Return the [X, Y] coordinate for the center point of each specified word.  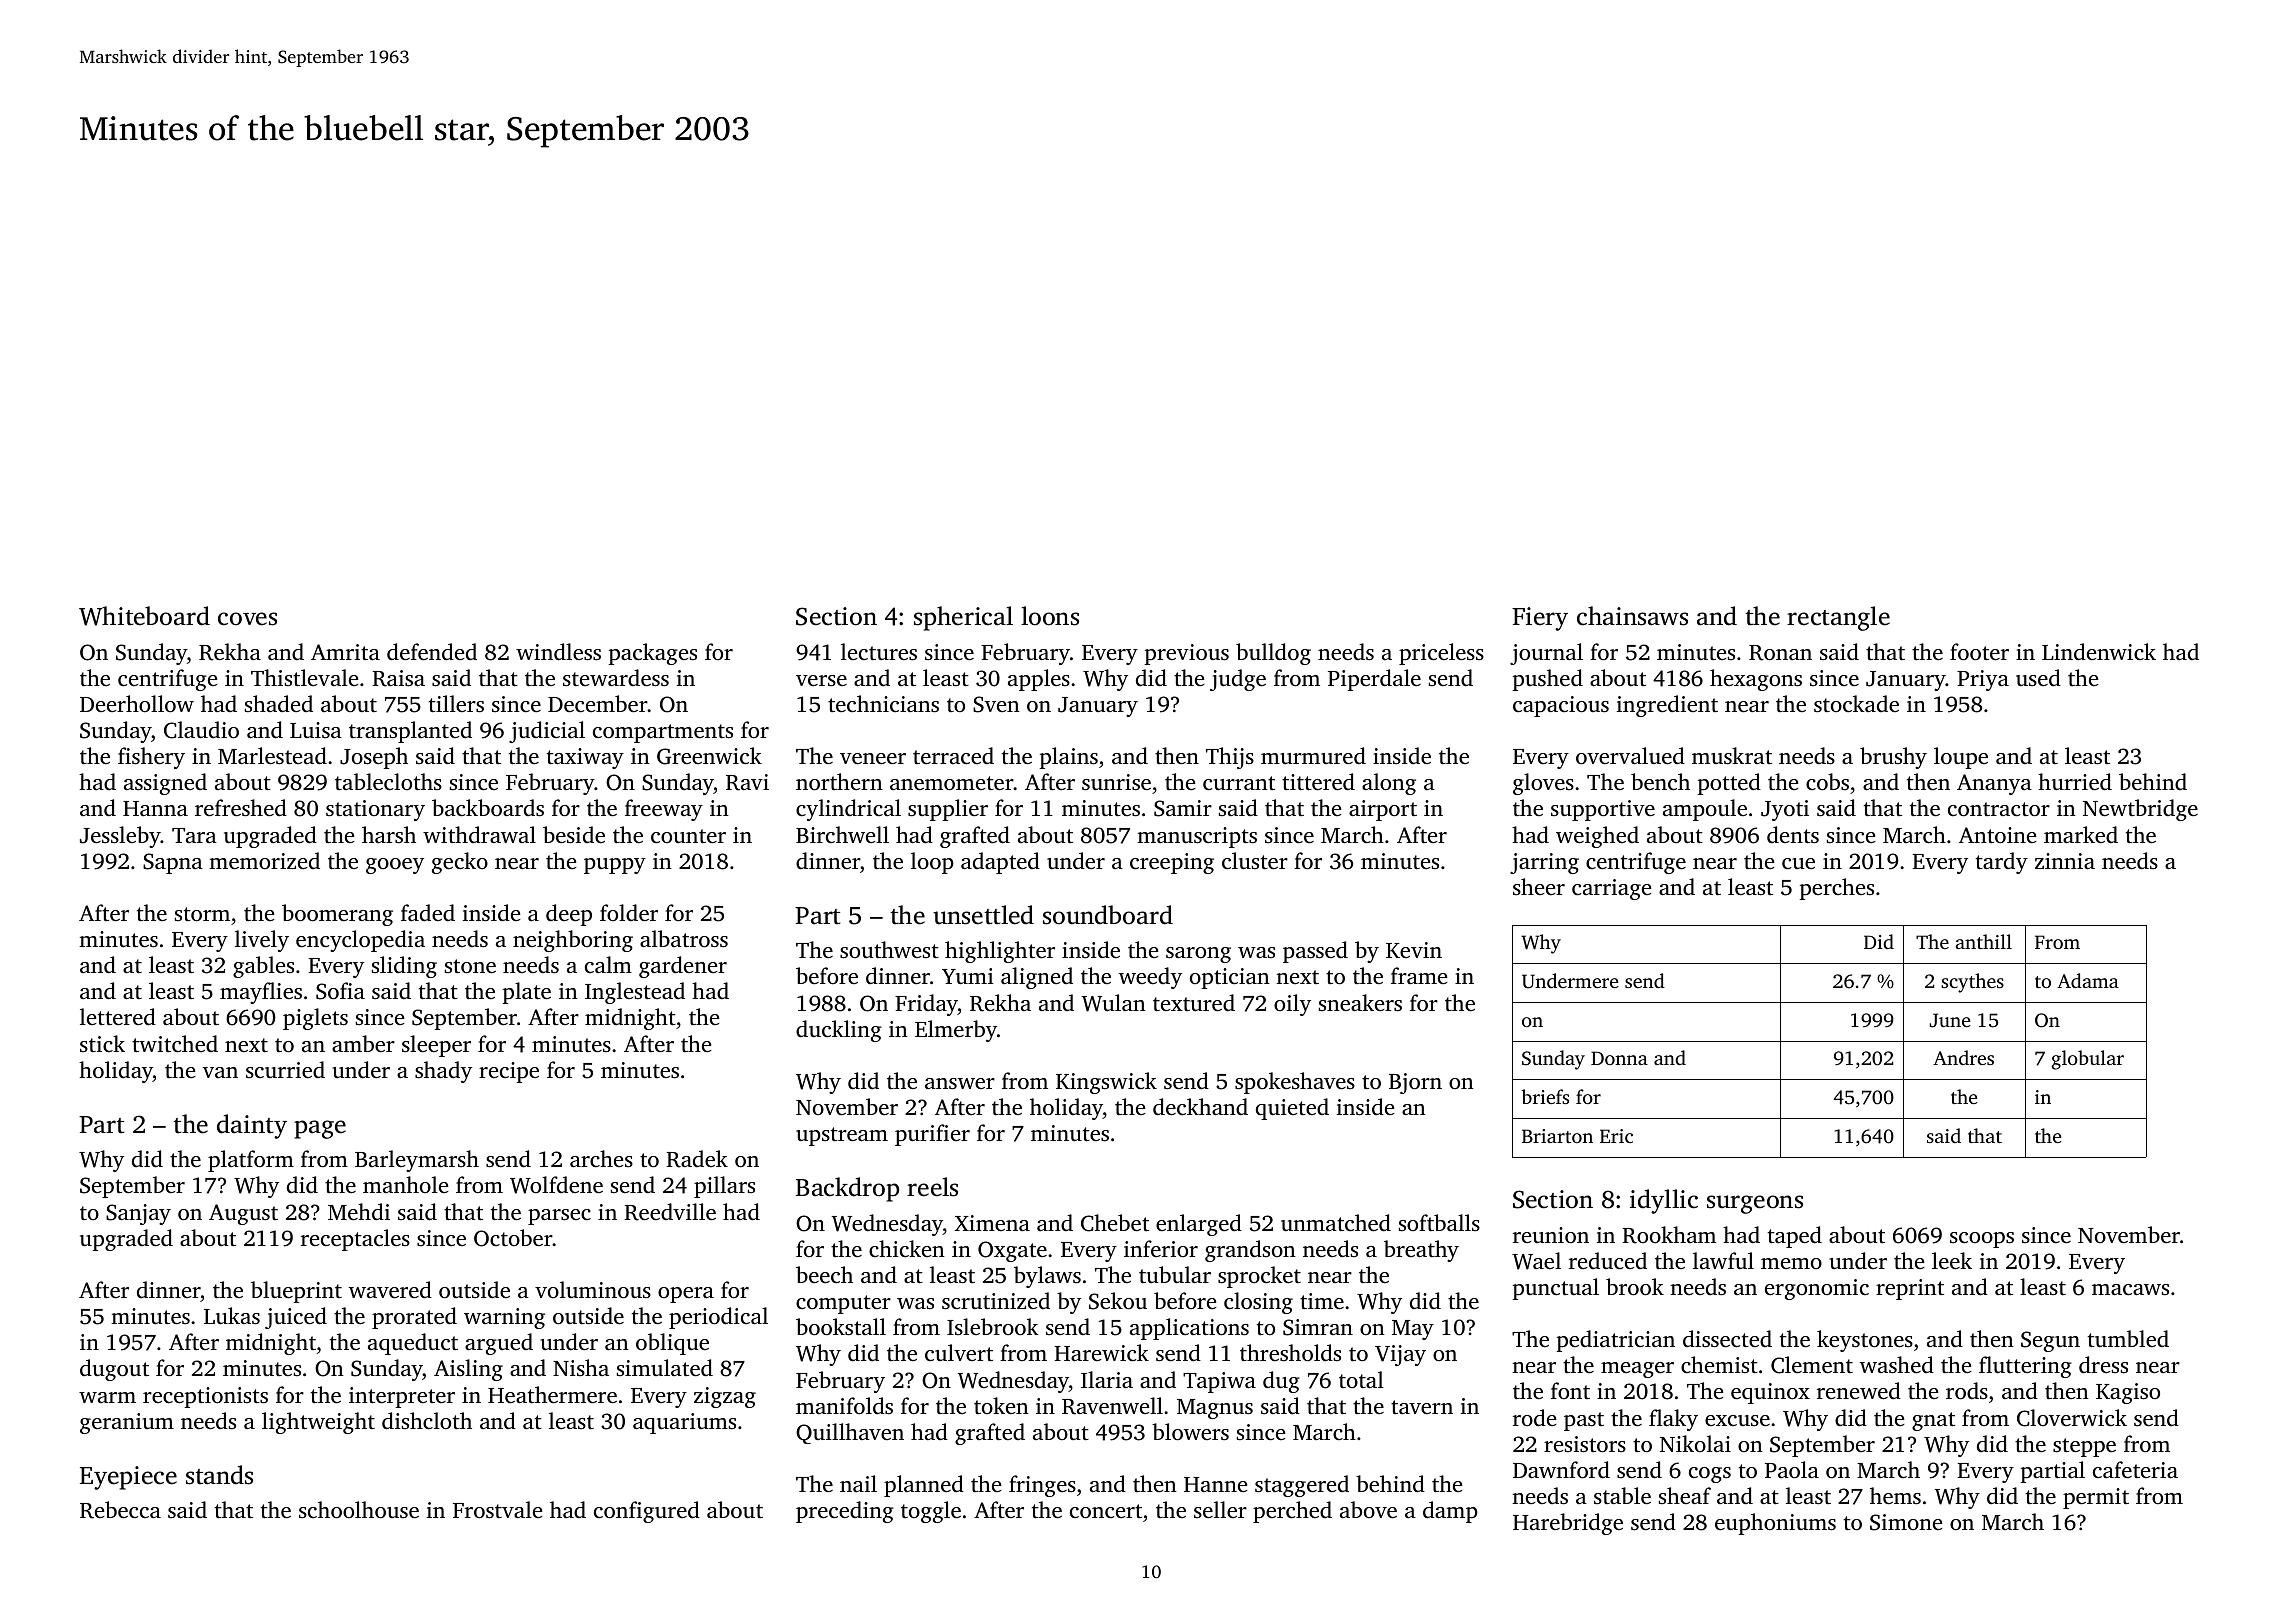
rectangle [1838, 618]
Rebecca [120, 1510]
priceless [1441, 654]
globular [2087, 1060]
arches [601, 1158]
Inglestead [635, 993]
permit [2096, 1498]
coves [247, 619]
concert [1106, 1511]
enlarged [1199, 1225]
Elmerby [956, 1031]
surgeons [1755, 1204]
